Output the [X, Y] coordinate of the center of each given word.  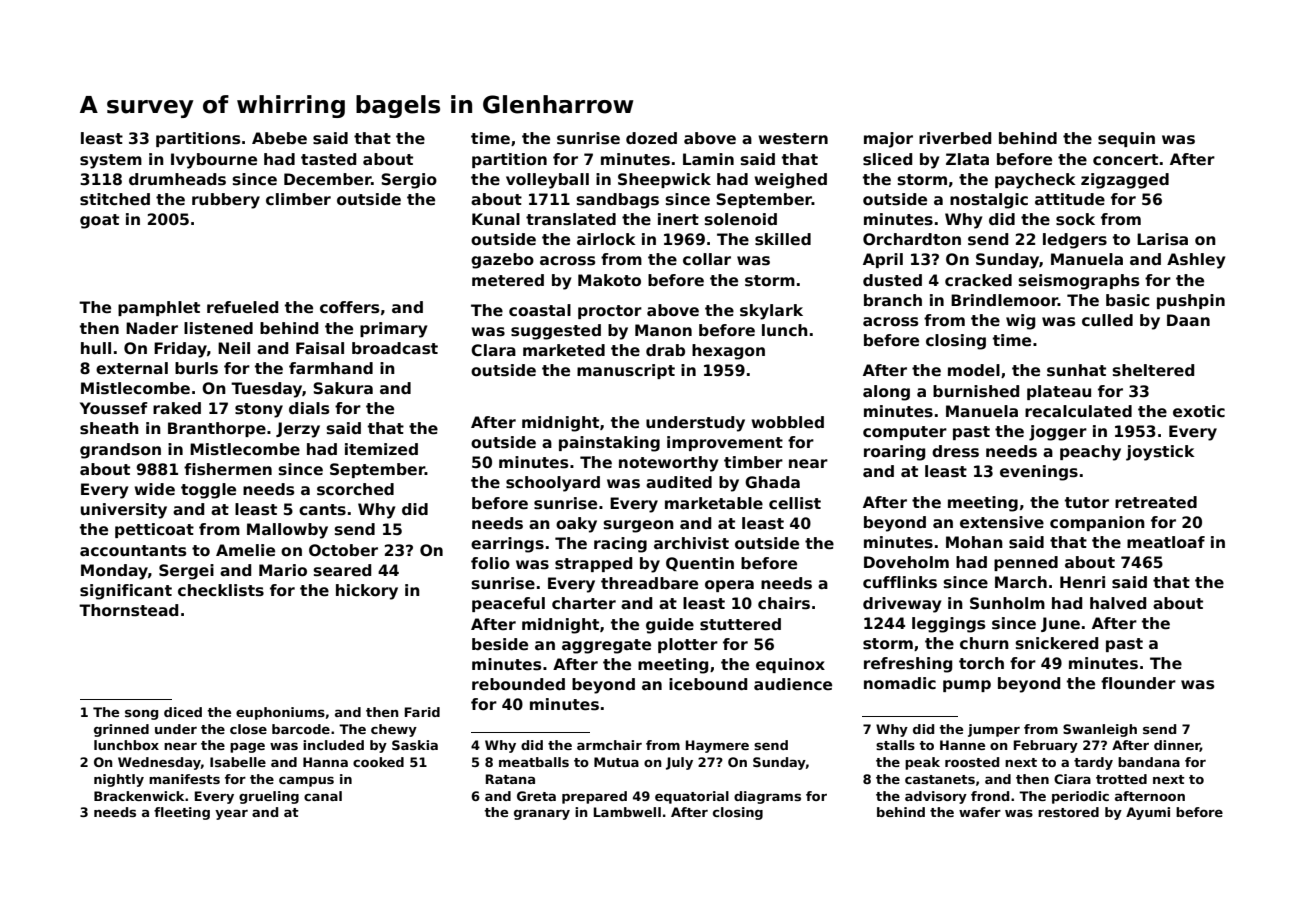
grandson [120, 451]
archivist [691, 543]
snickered [1057, 643]
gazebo [502, 261]
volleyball [547, 181]
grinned [121, 730]
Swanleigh [1100, 730]
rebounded [518, 684]
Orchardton [912, 239]
